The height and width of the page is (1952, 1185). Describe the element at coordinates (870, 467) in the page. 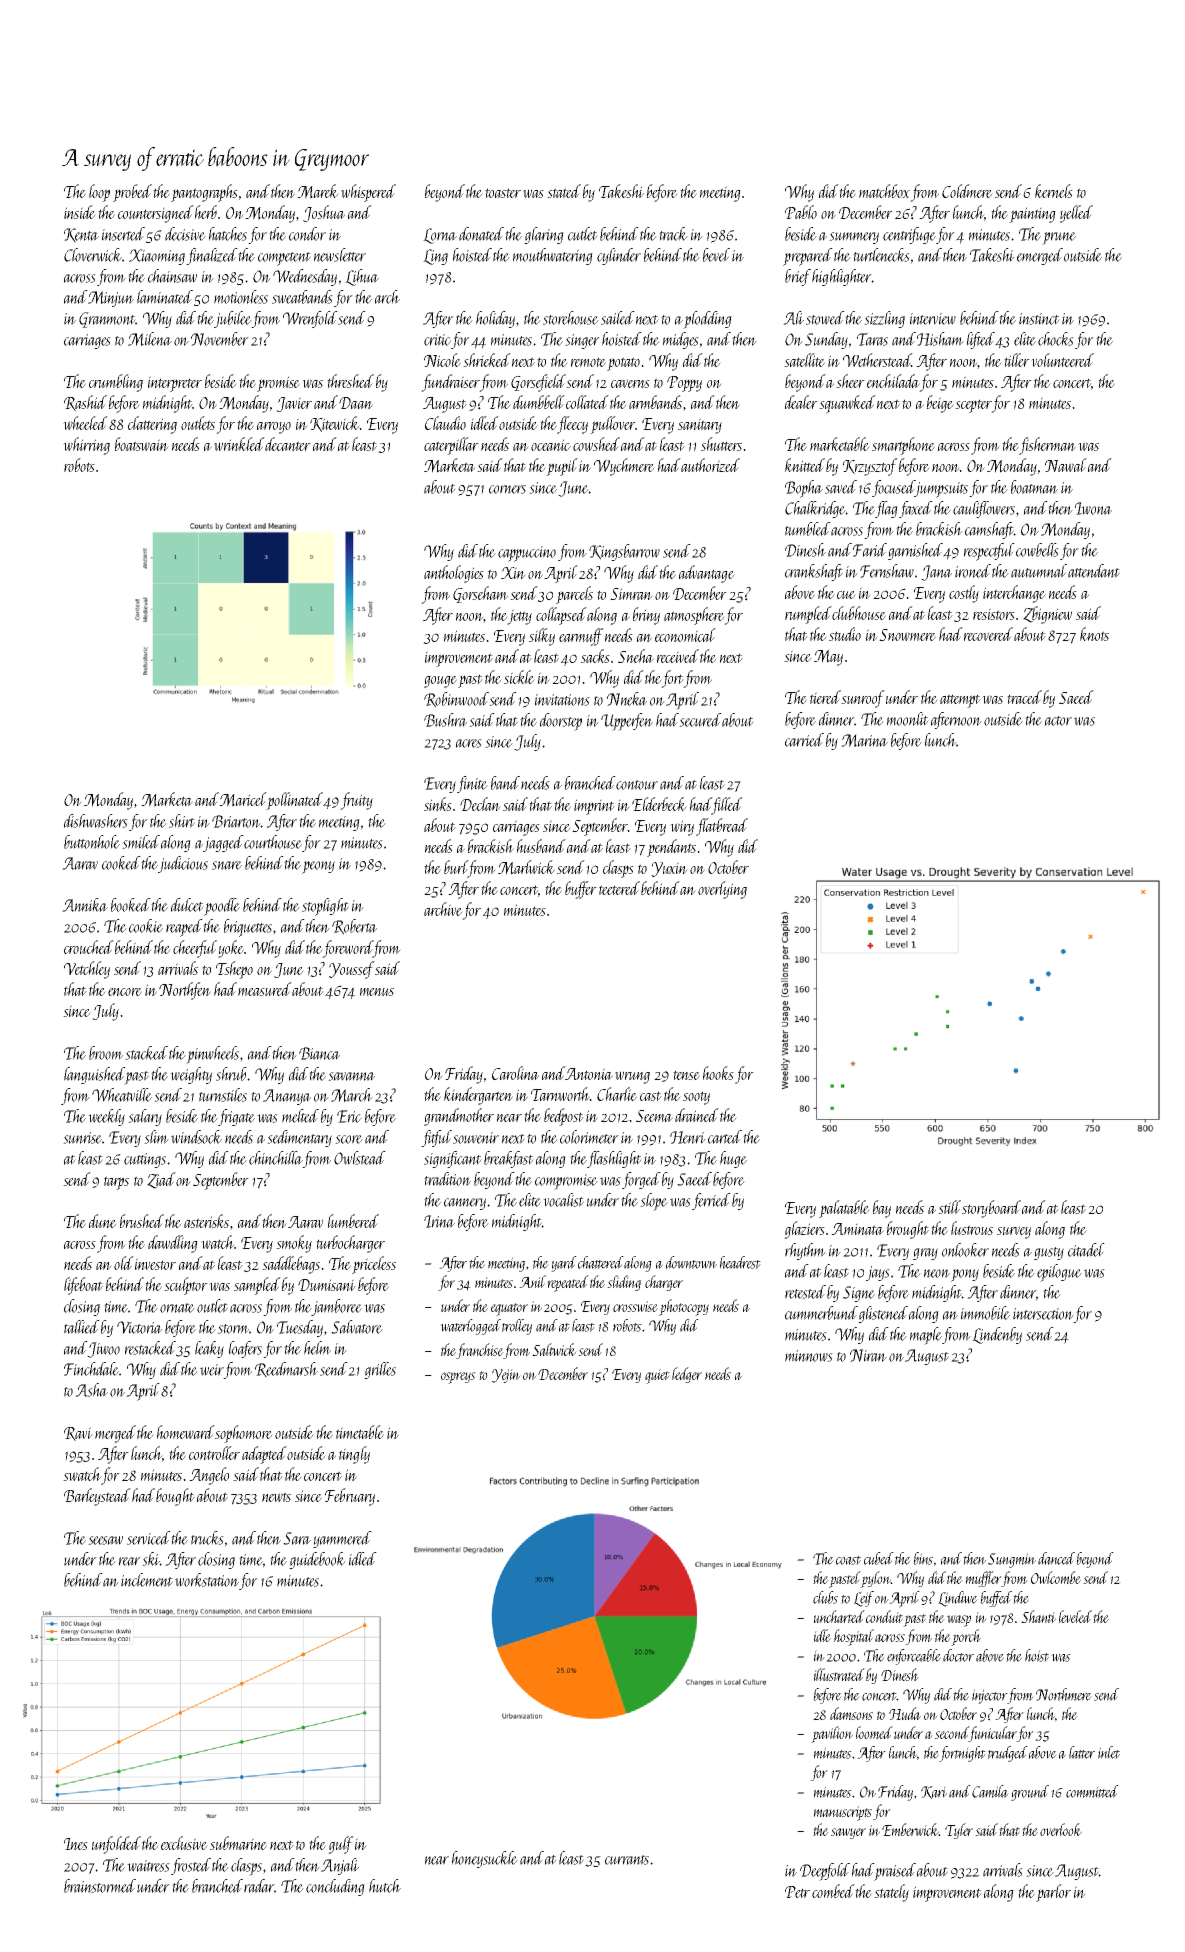

I see `Krzysztof` at that location.
